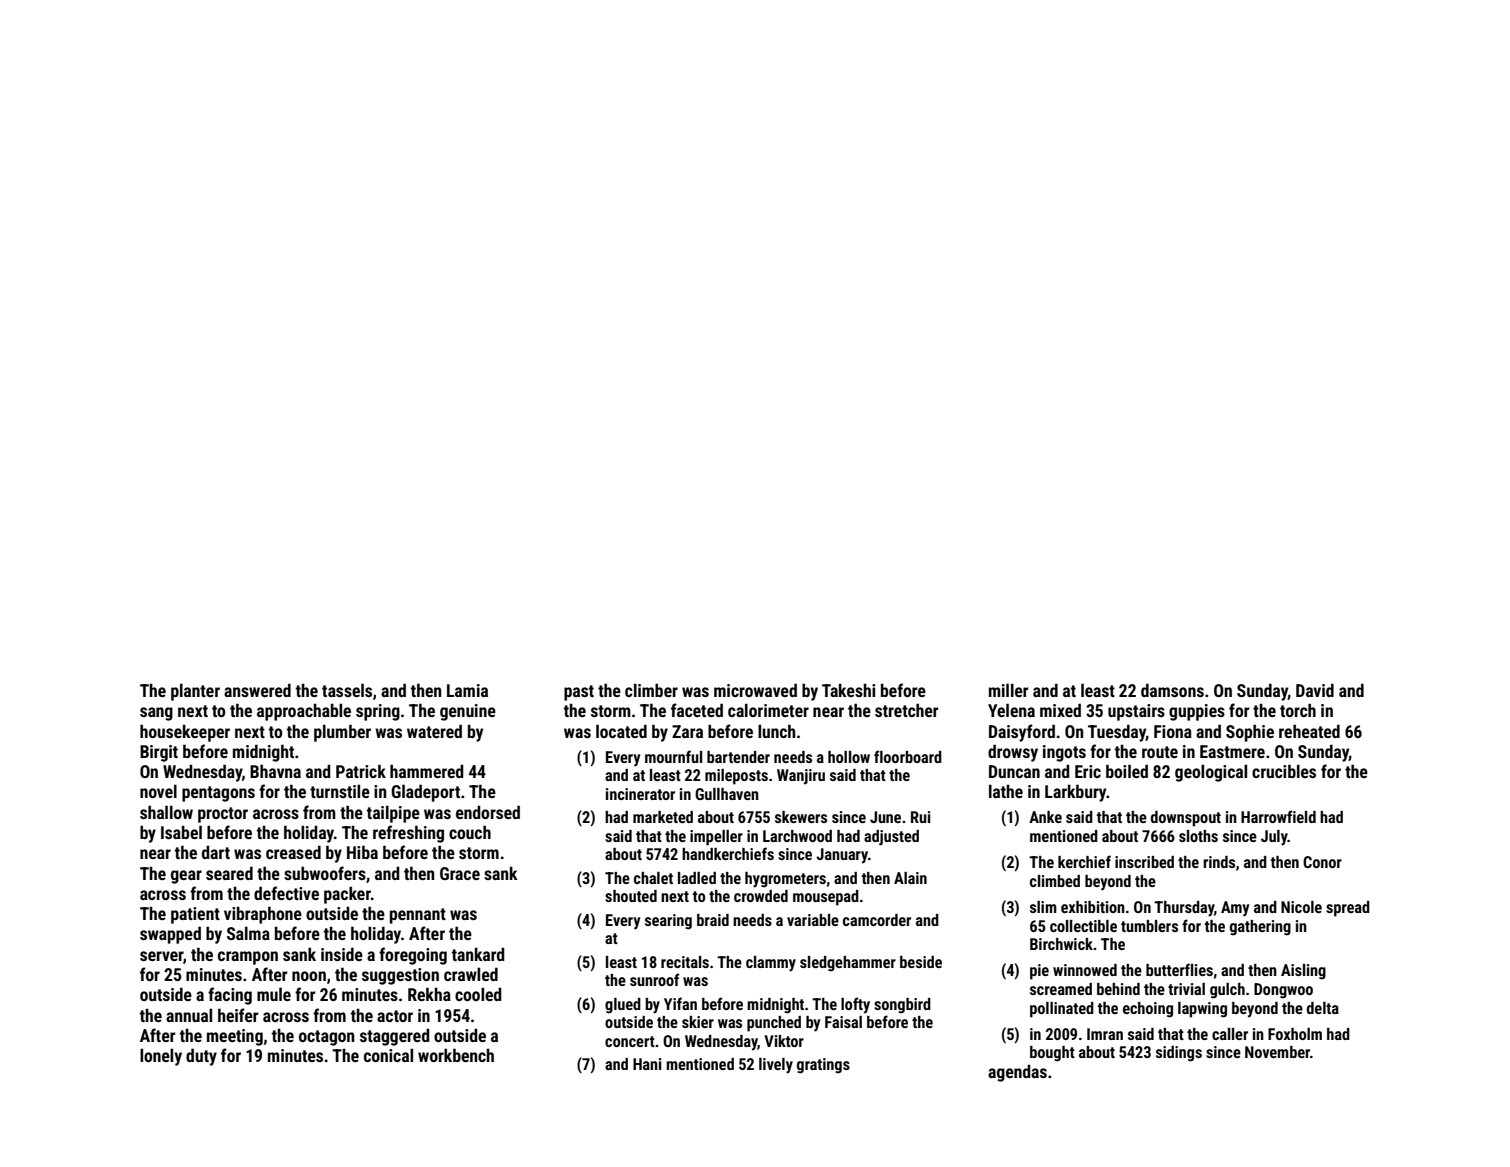  Describe the element at coordinates (654, 979) in the page. I see `sunroof` at that location.
